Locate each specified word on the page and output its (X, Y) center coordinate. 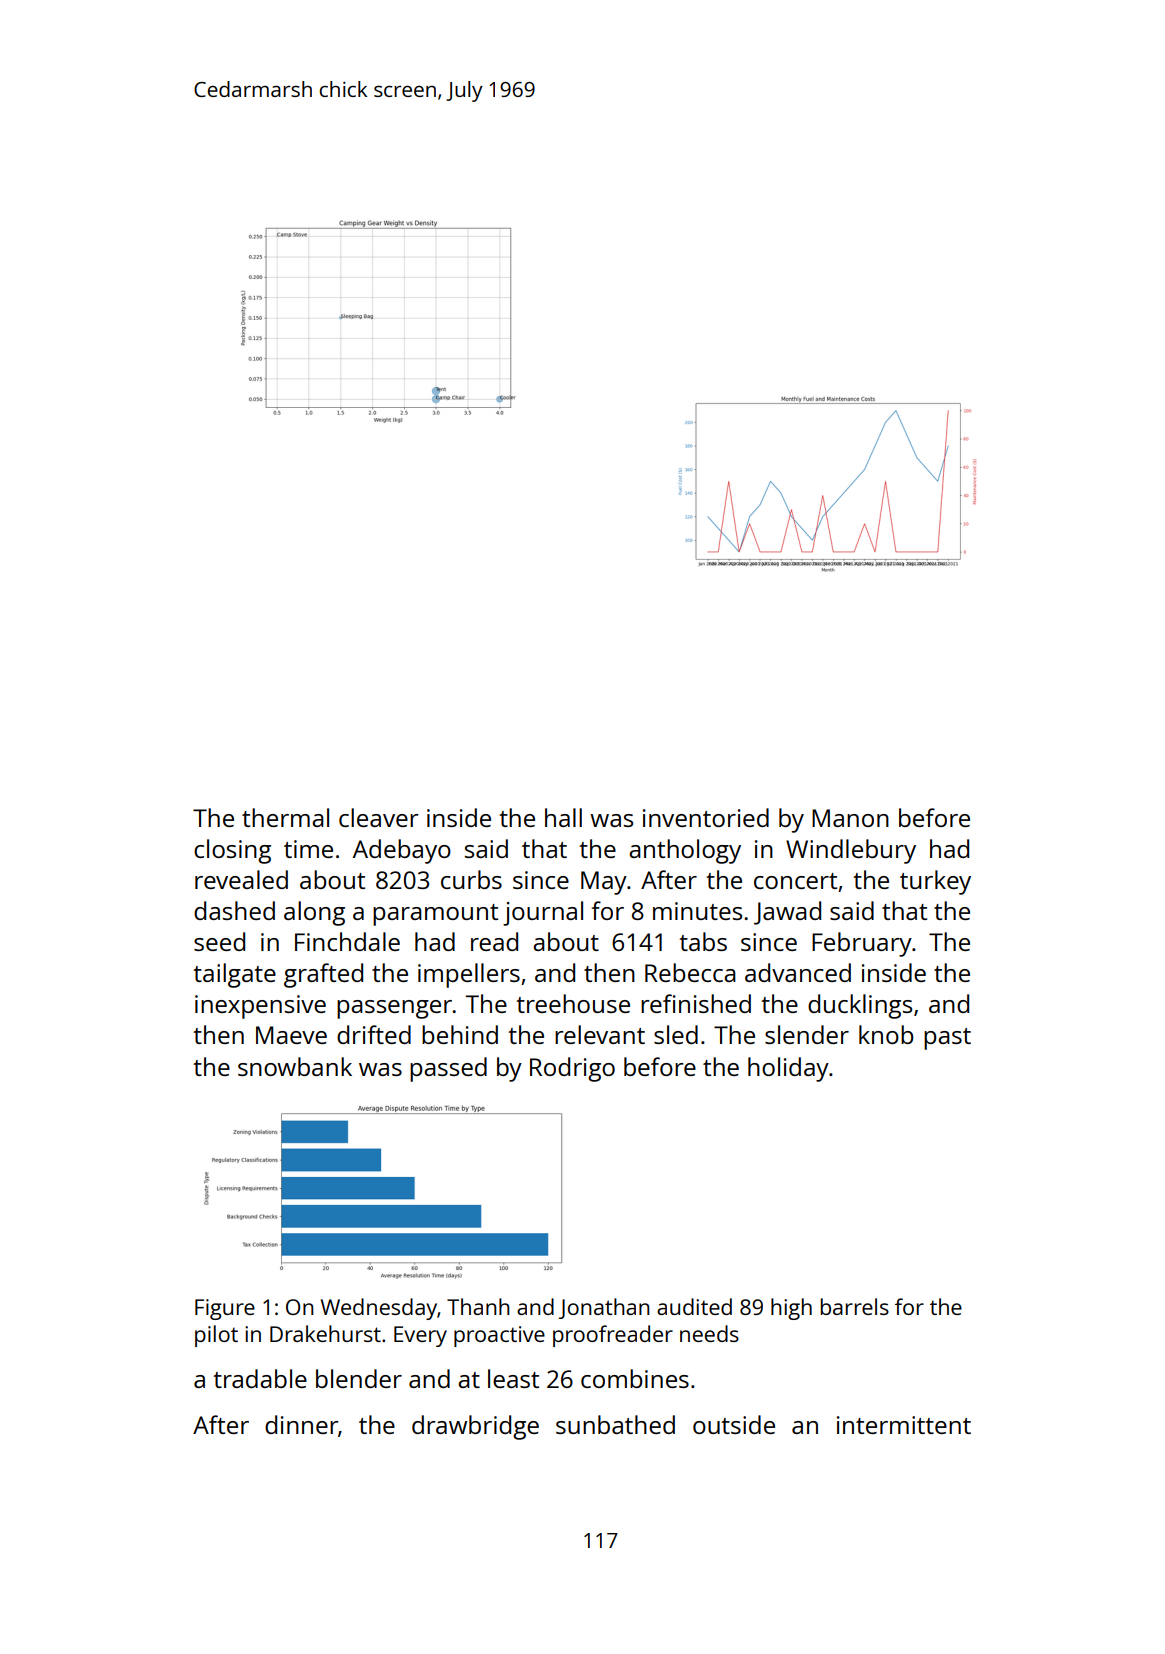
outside (734, 1424)
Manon (850, 818)
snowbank (295, 1066)
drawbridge (475, 1427)
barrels (855, 1306)
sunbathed (615, 1424)
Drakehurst (325, 1333)
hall (563, 817)
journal (543, 913)
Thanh (478, 1306)
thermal (285, 817)
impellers (469, 975)
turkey (935, 882)
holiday (788, 1069)
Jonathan (604, 1308)
